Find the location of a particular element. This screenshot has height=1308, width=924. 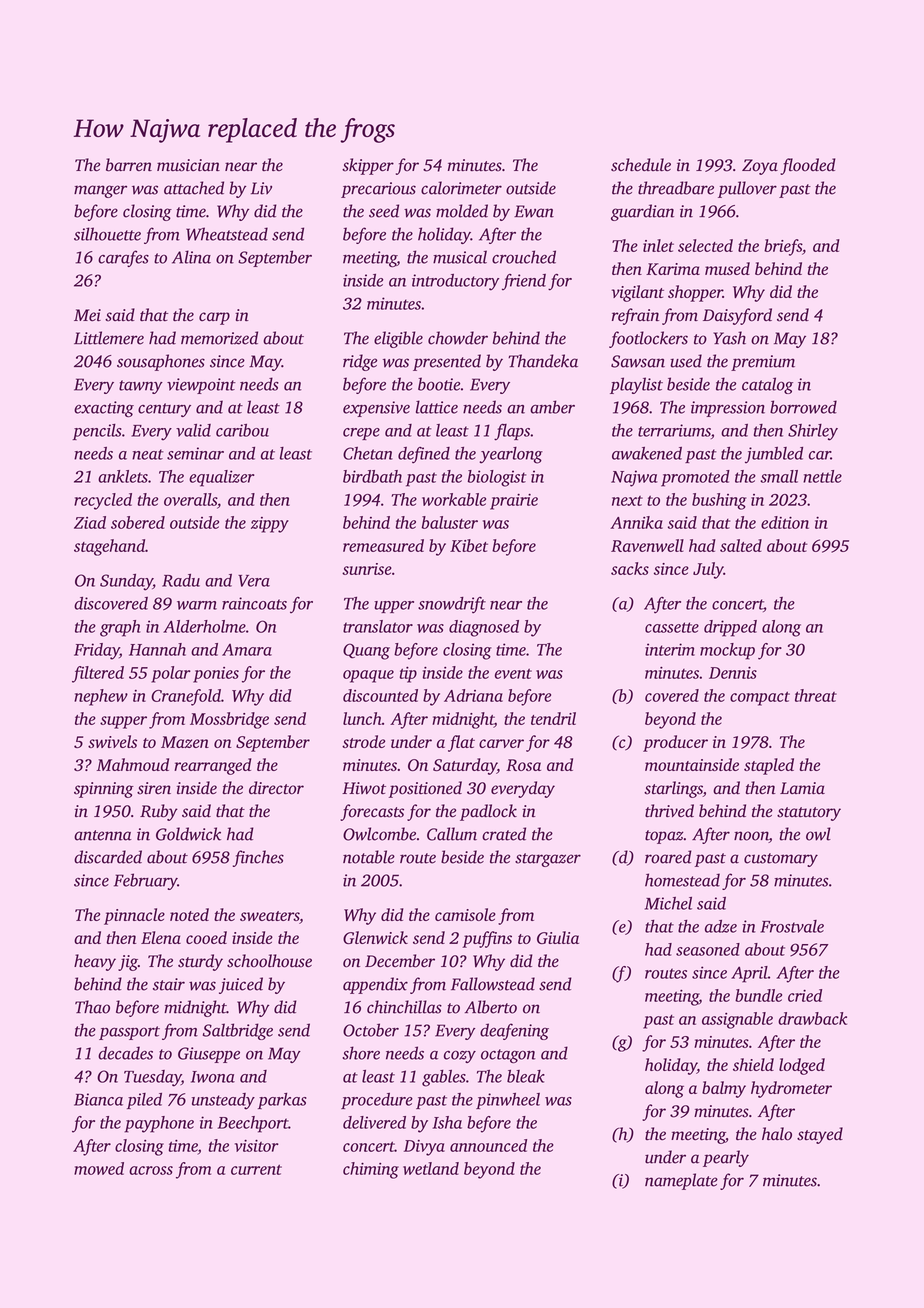

premium is located at coordinates (763, 363).
